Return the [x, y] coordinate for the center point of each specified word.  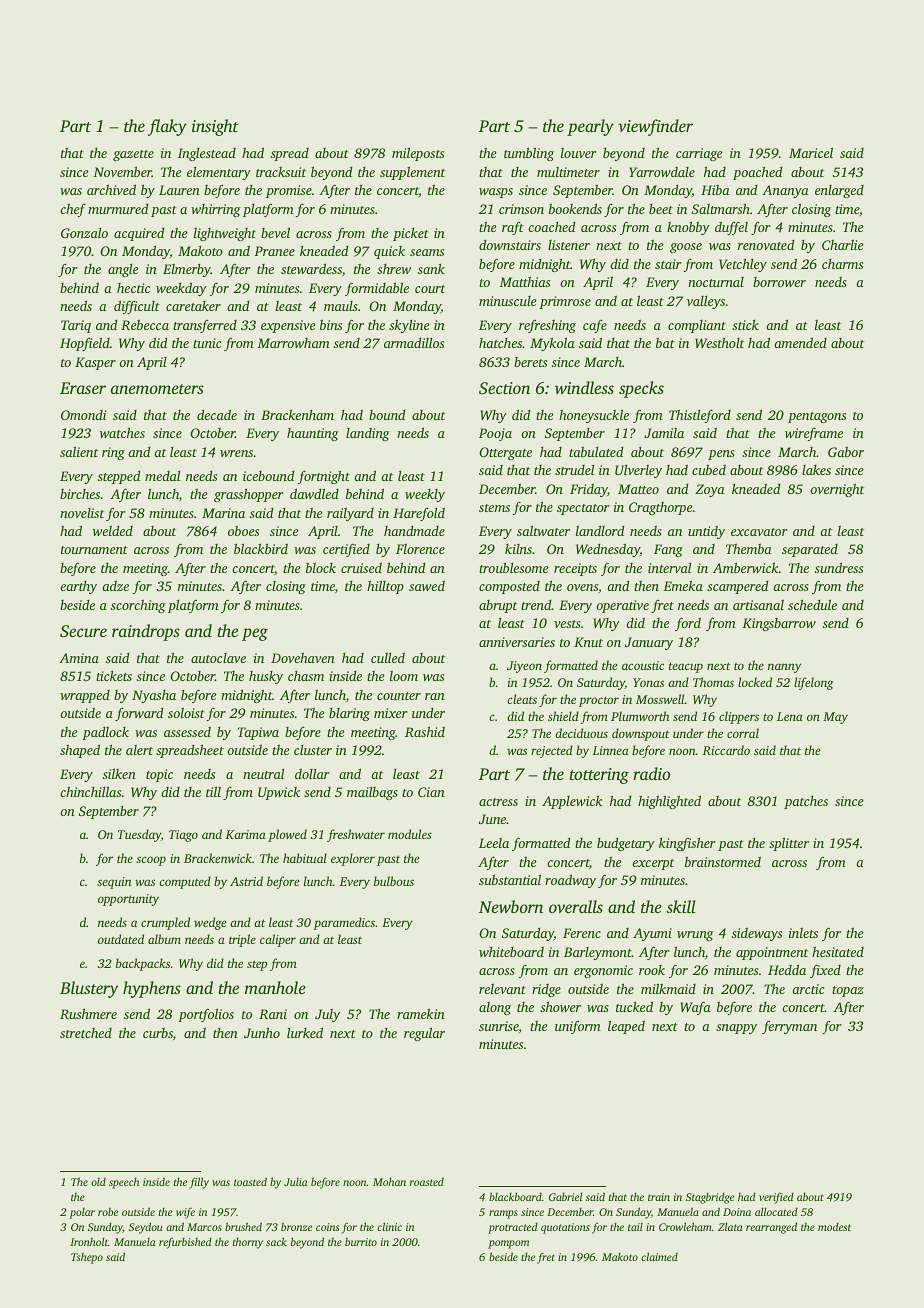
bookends [575, 208]
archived [111, 189]
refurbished [185, 1243]
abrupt [498, 606]
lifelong [814, 683]
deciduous [581, 733]
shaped [80, 751]
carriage [699, 154]
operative [622, 606]
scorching [138, 606]
